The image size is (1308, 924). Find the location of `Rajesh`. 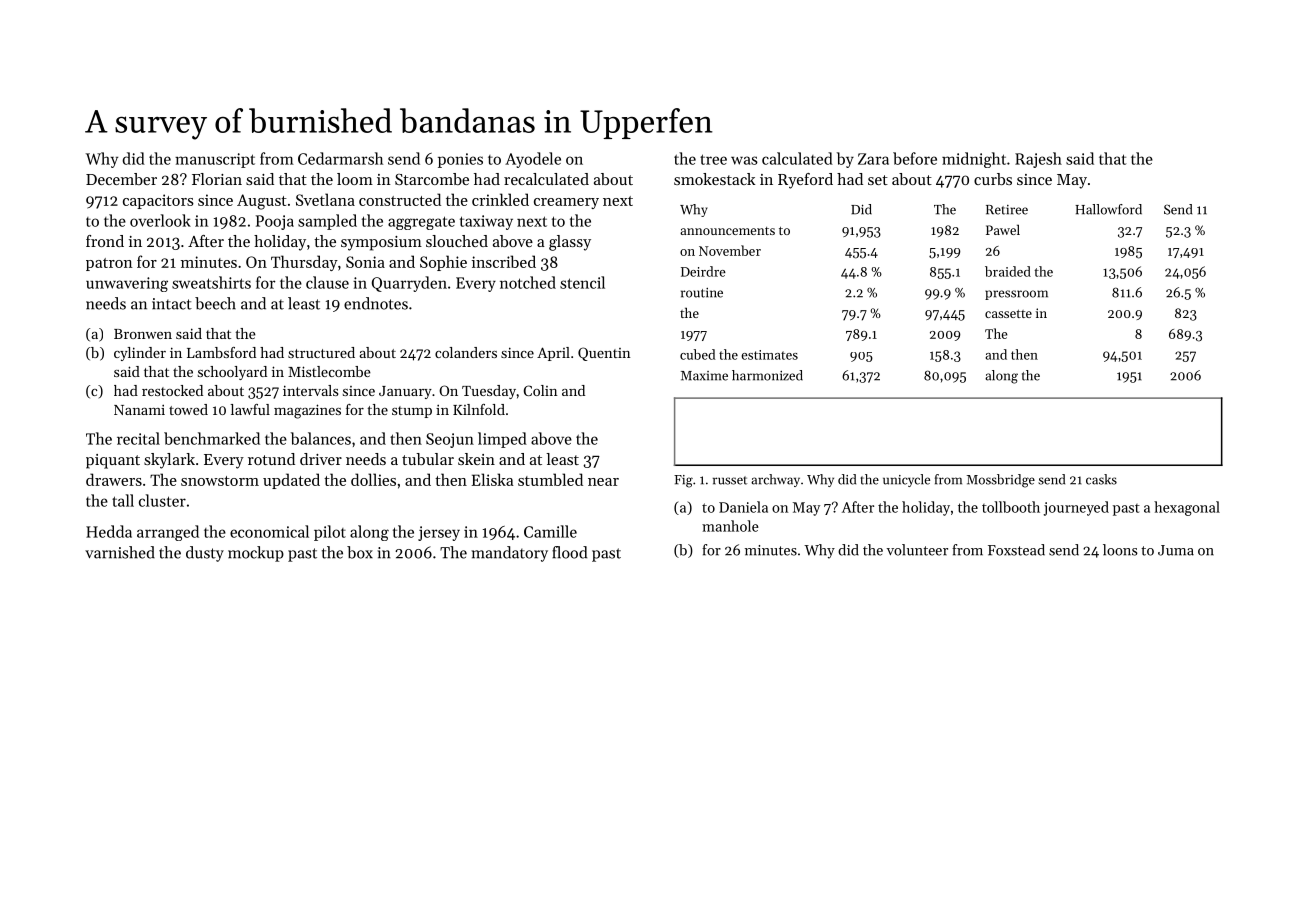

Rajesh is located at coordinates (1038, 160).
